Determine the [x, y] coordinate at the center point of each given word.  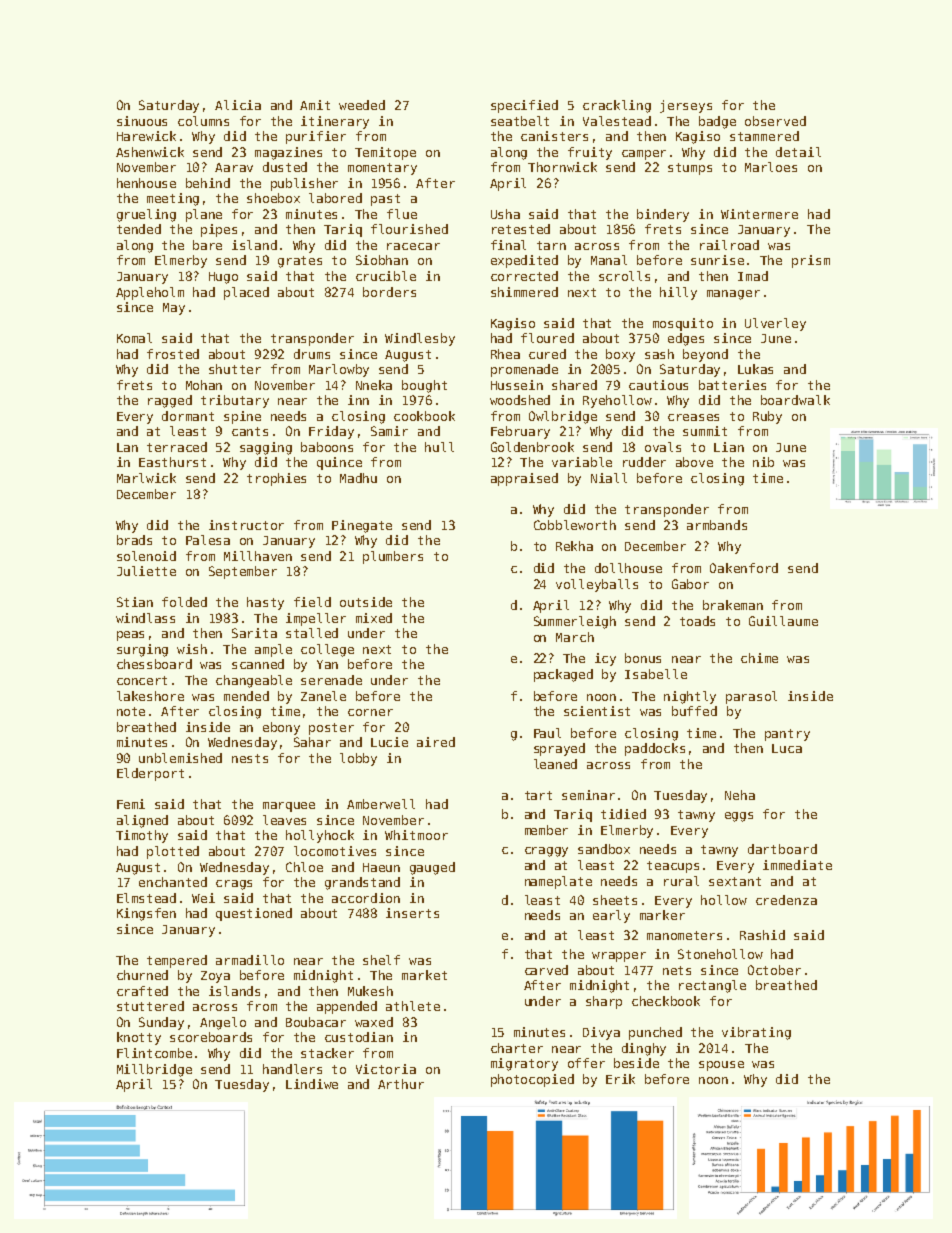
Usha [505, 214]
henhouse [146, 183]
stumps [690, 169]
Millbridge [154, 1070]
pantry [787, 735]
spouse [721, 1066]
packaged [563, 675]
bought [424, 386]
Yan [327, 664]
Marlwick [146, 478]
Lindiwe [312, 1084]
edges [686, 339]
